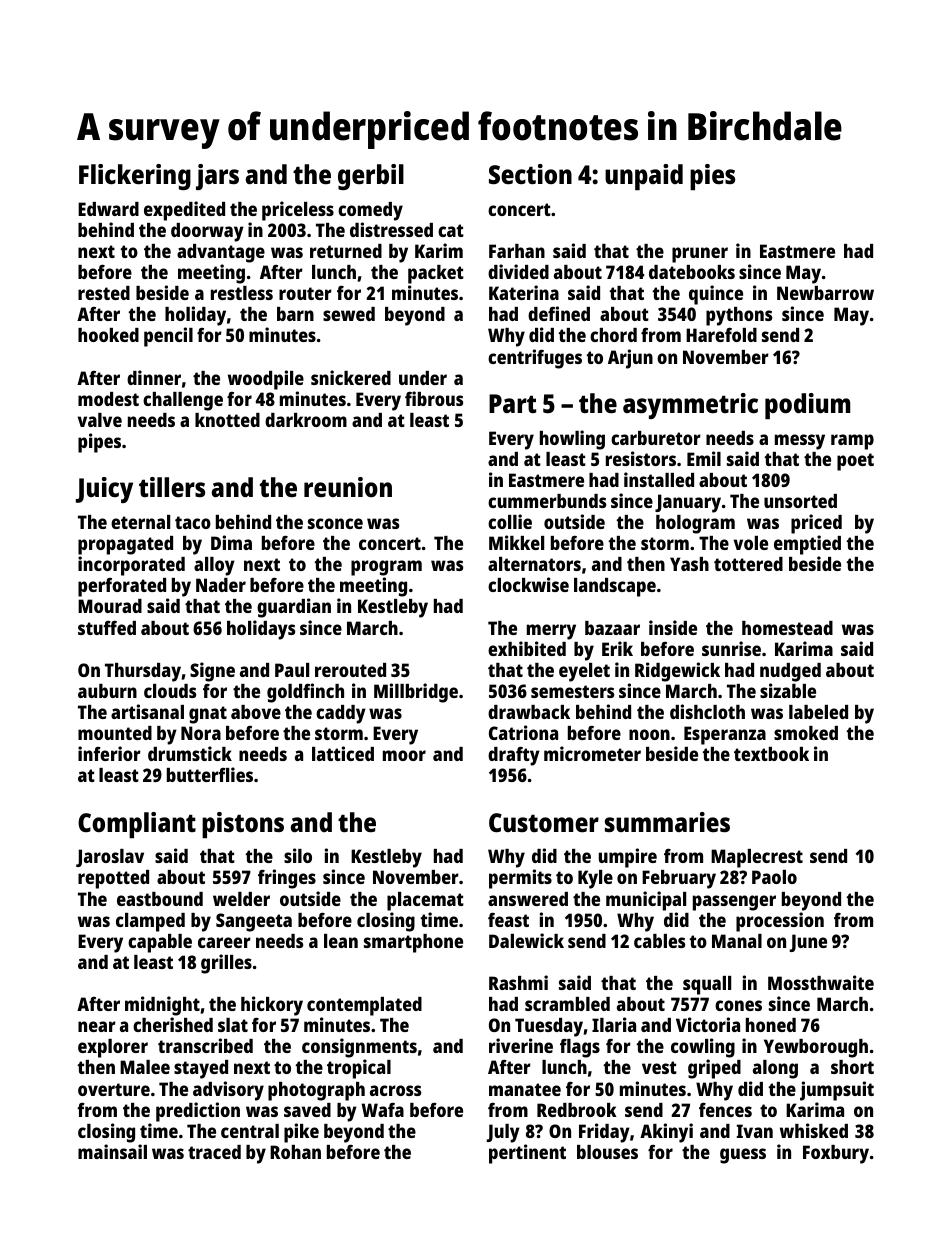  What do you see at coordinates (413, 943) in the page?
I see `smartphone` at bounding box center [413, 943].
